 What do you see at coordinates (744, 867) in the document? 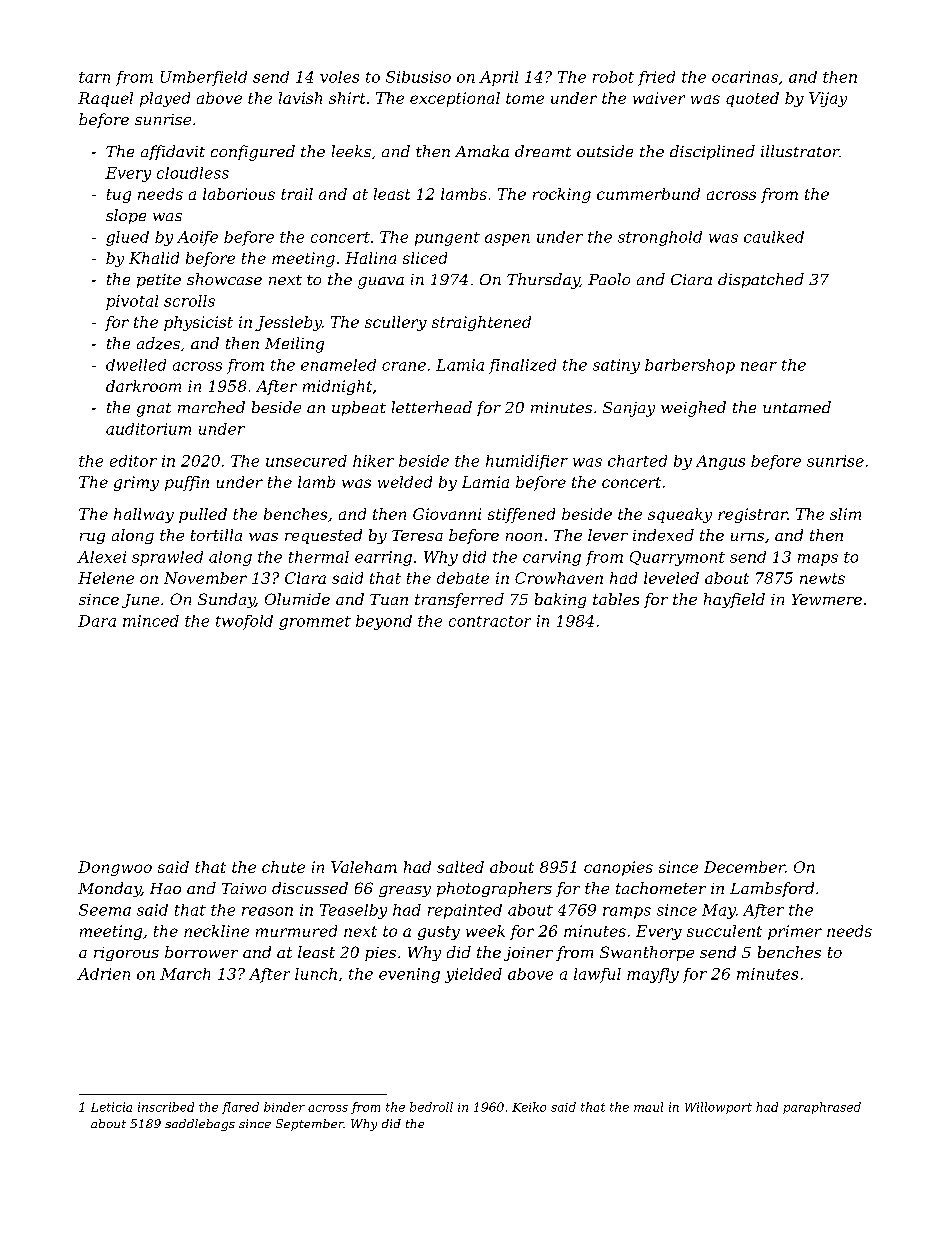
I see `December` at bounding box center [744, 867].
